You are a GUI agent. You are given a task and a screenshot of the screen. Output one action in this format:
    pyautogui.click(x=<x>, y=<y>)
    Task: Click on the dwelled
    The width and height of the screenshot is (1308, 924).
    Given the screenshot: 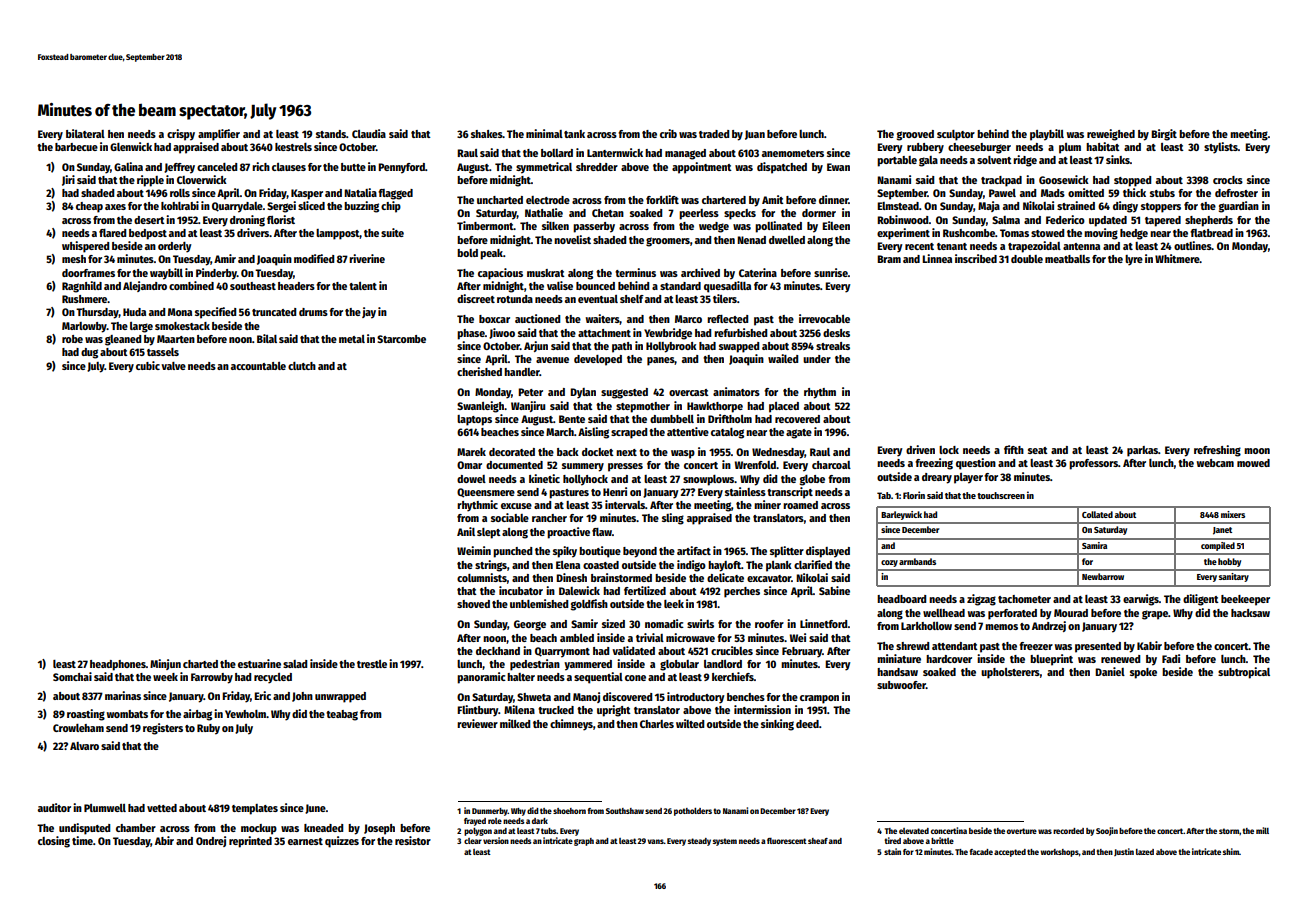 What is the action you would take?
    pyautogui.click(x=787, y=240)
